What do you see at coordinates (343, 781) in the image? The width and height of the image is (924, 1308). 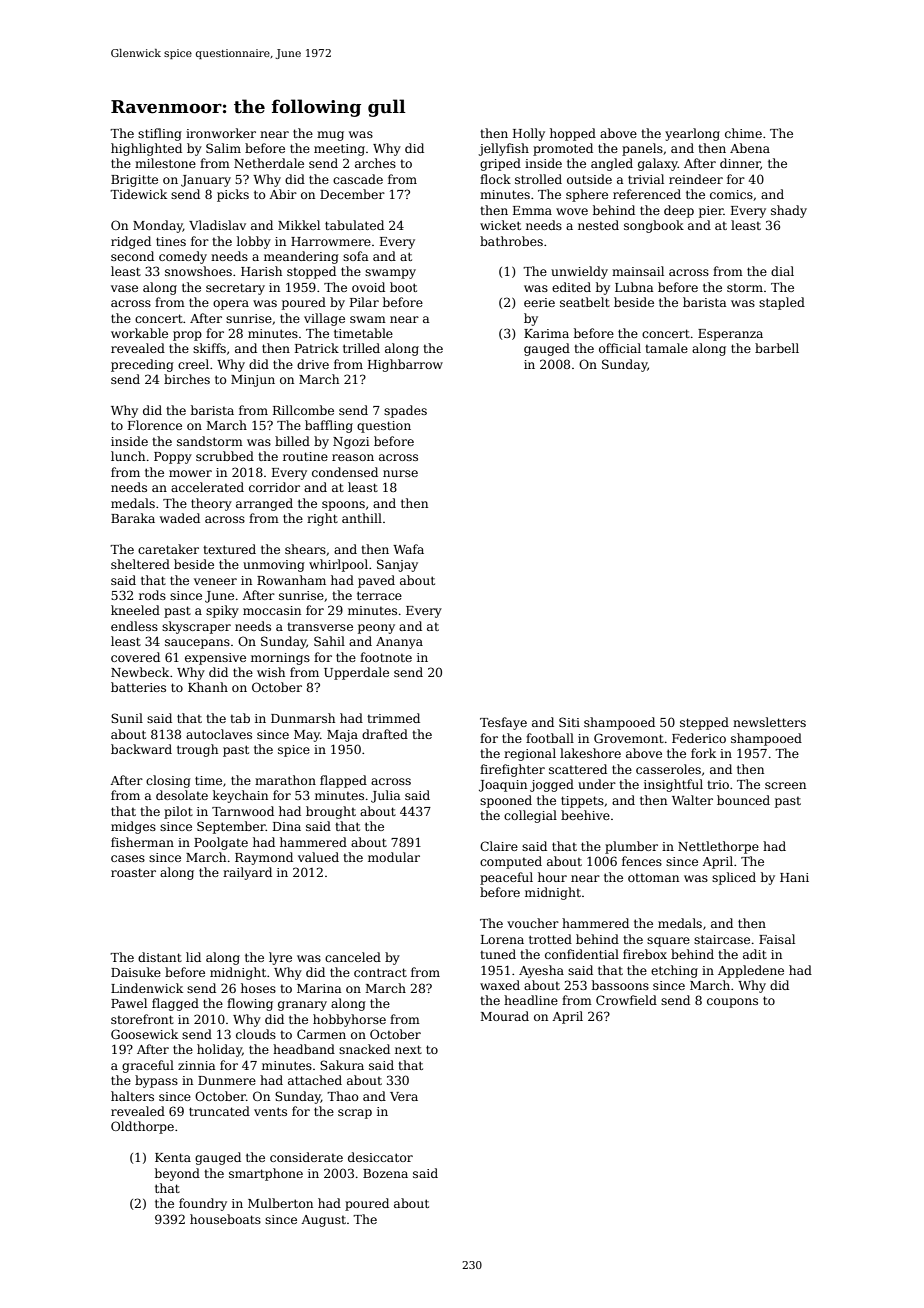 I see `flapped` at bounding box center [343, 781].
